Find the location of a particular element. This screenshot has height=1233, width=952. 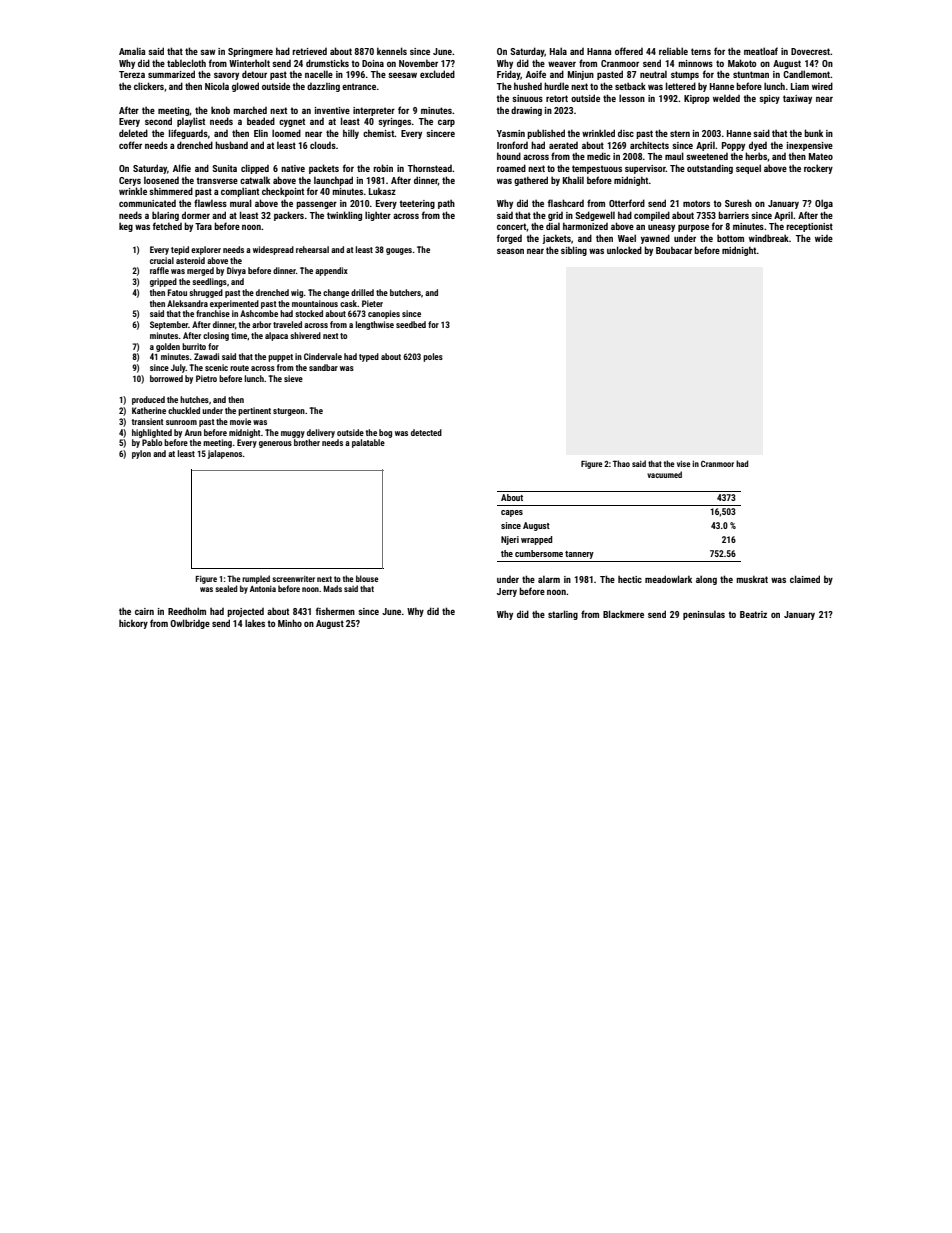

cygnet is located at coordinates (292, 122).
